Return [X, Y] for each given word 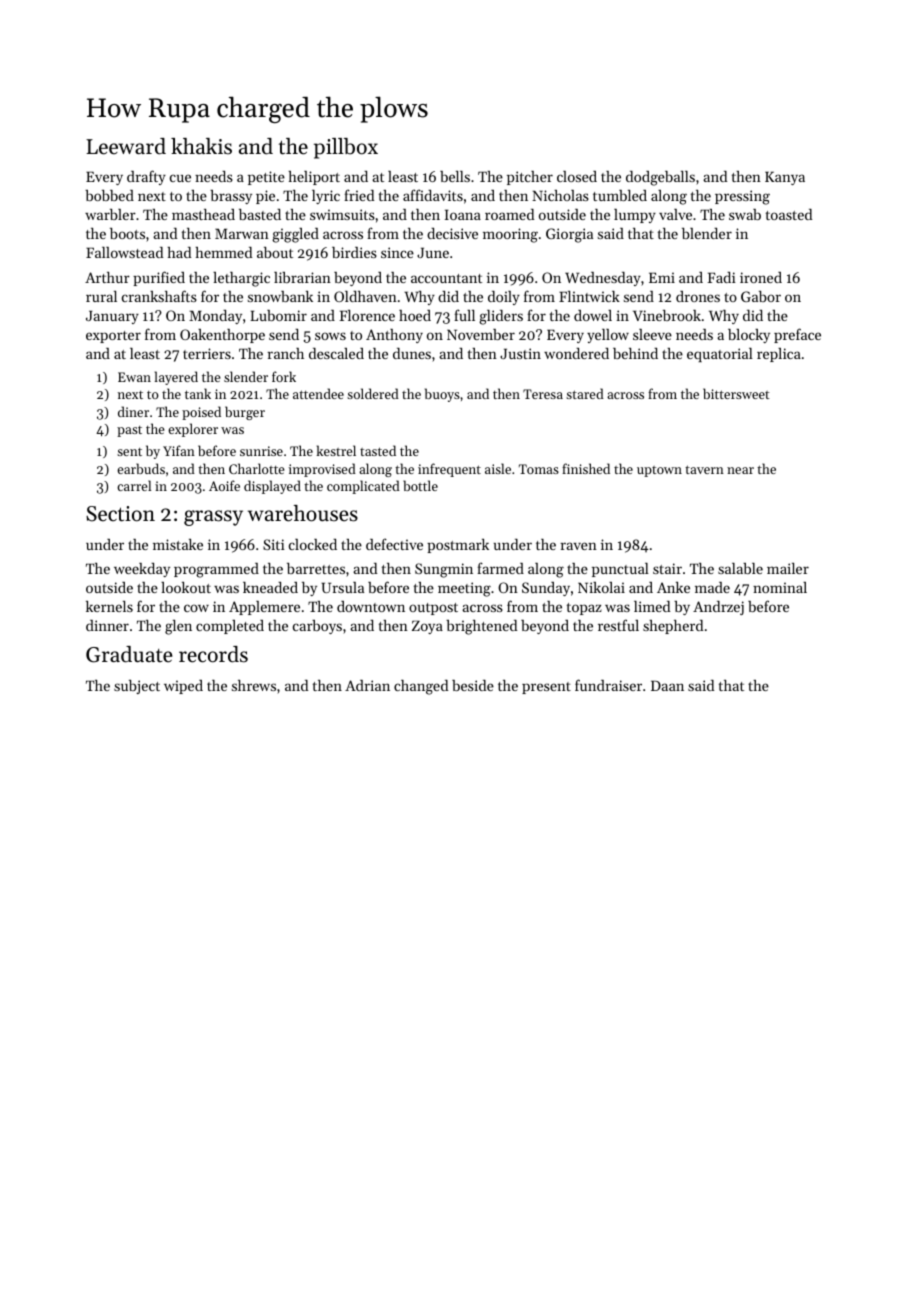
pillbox [346, 148]
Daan [667, 685]
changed [421, 687]
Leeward [126, 146]
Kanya [785, 178]
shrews [254, 685]
